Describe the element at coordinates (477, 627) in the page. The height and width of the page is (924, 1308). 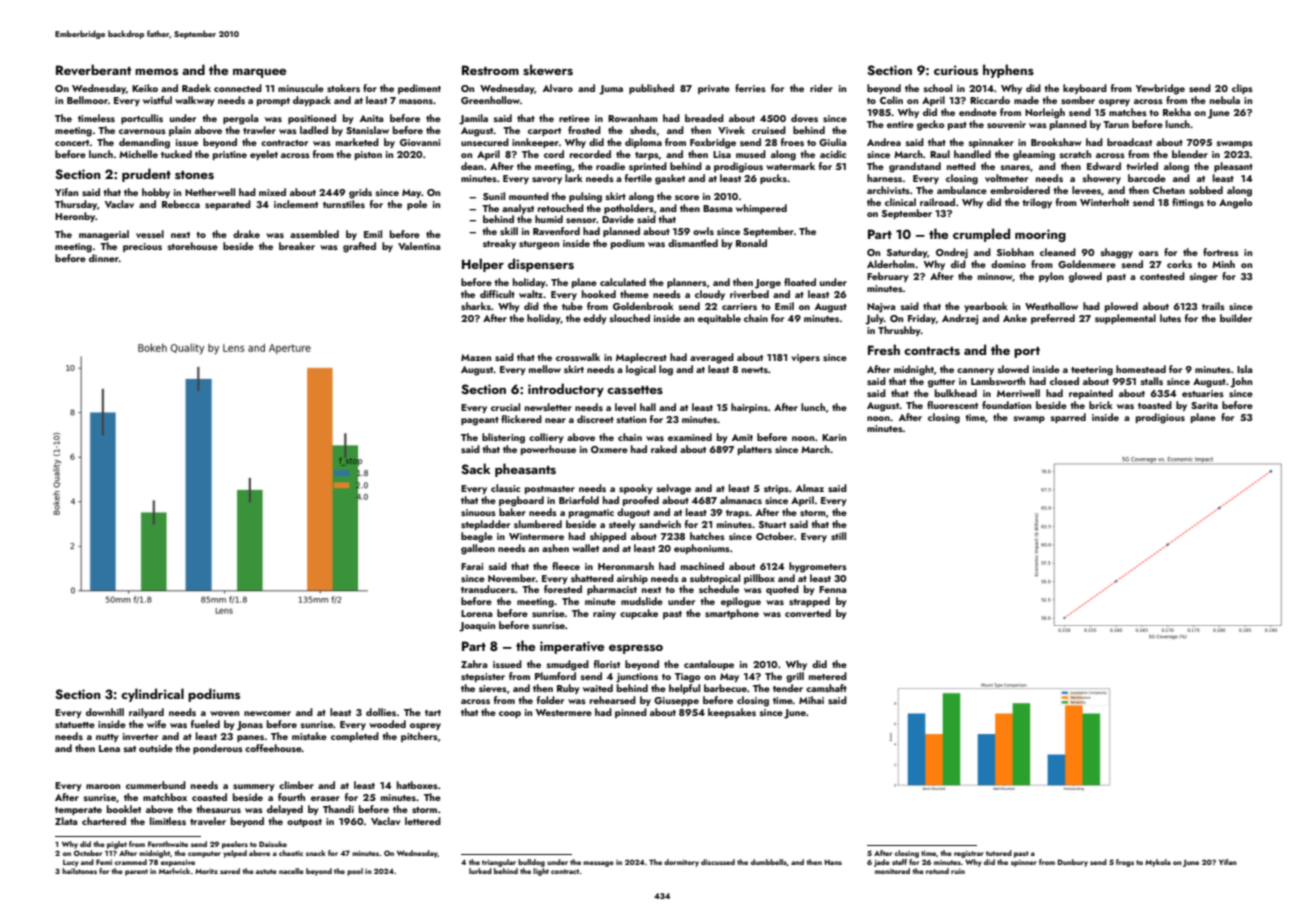
I see `Joaquin` at that location.
